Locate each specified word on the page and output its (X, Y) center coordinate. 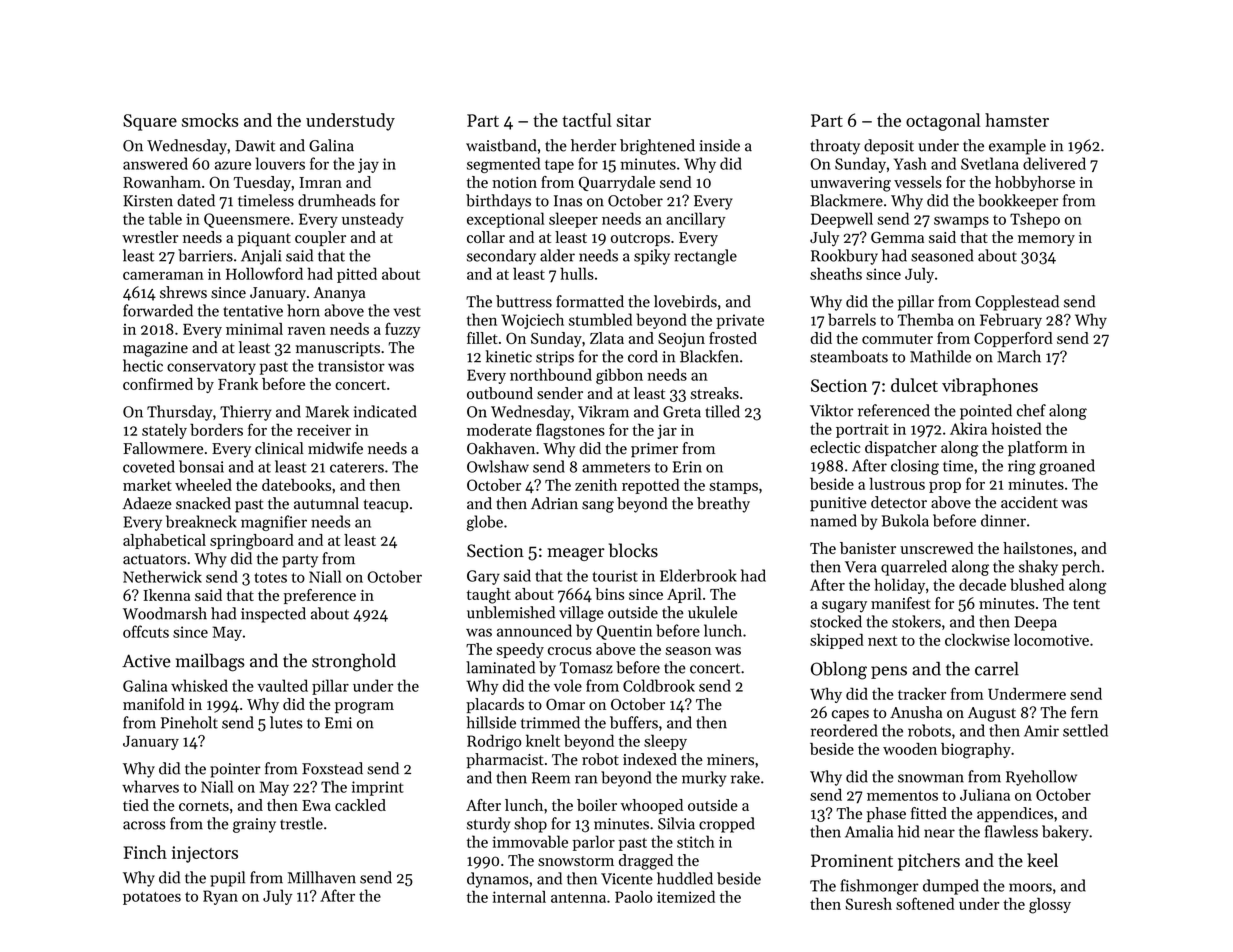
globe (485, 523)
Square (150, 122)
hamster (1017, 120)
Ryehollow (1041, 778)
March (1019, 356)
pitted (357, 275)
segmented (503, 165)
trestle (301, 823)
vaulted (282, 685)
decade (982, 584)
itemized (686, 896)
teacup (386, 506)
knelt (543, 740)
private (740, 321)
